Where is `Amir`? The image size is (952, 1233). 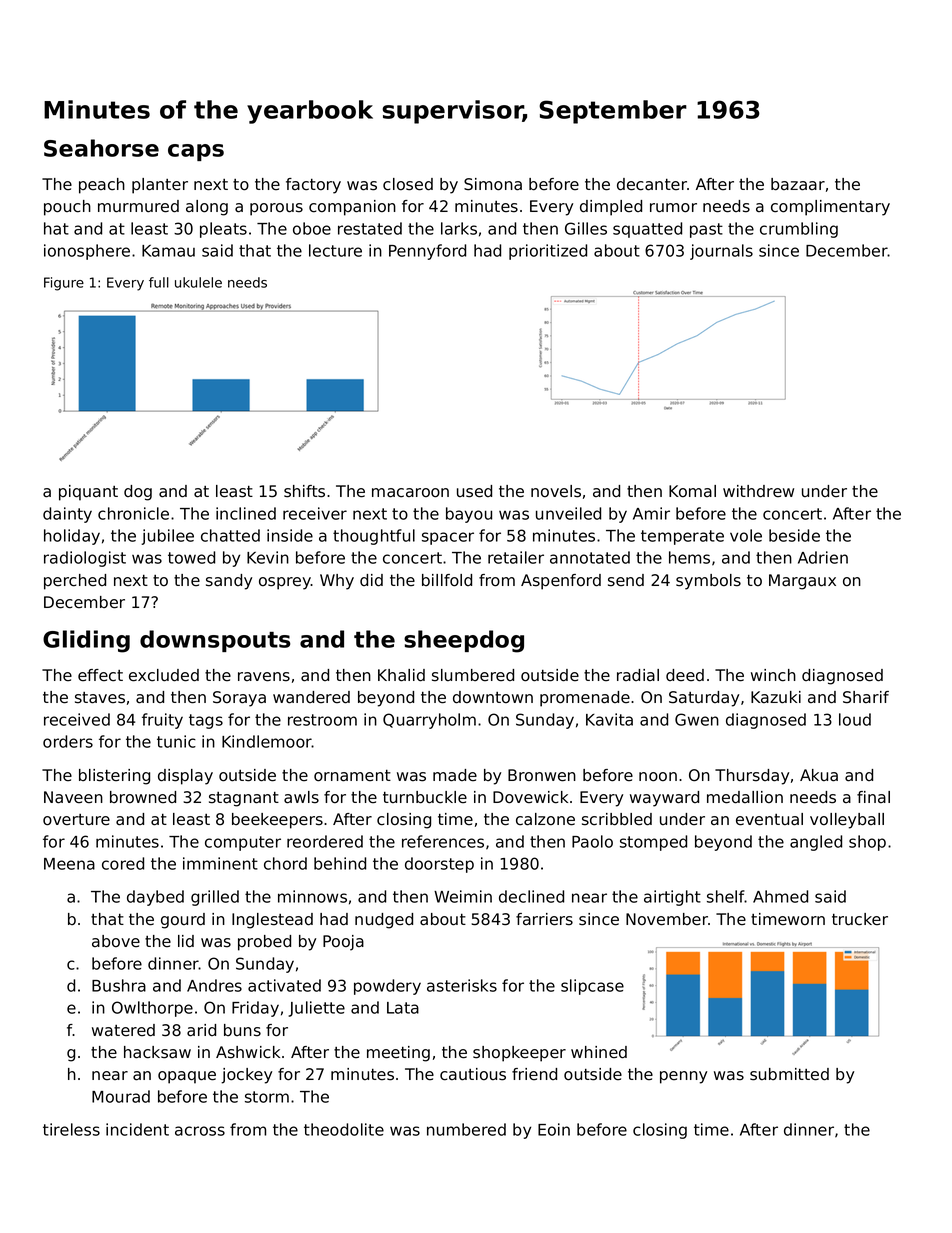
Amir is located at coordinates (651, 513).
